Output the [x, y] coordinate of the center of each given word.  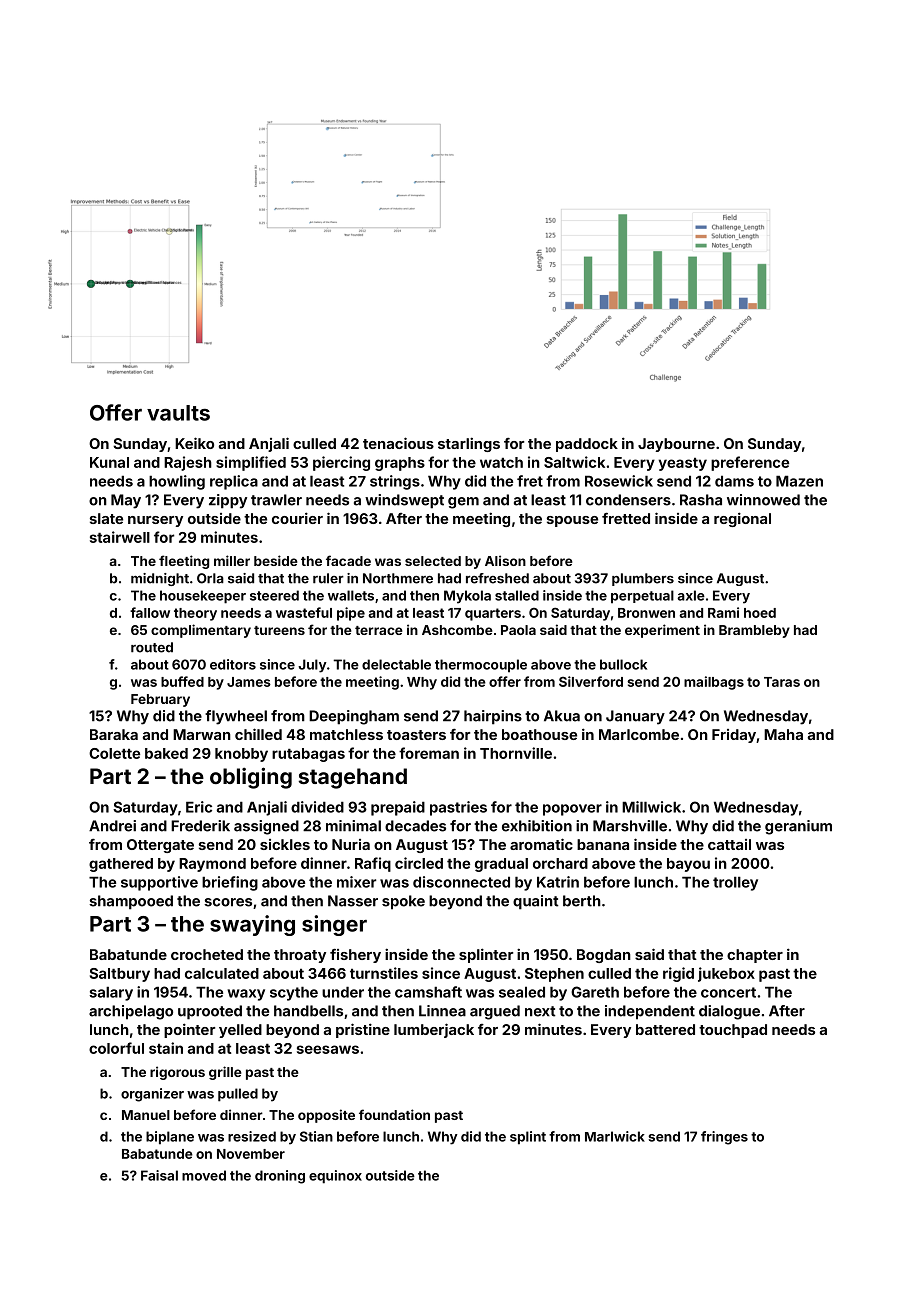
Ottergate [160, 846]
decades [415, 826]
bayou [688, 865]
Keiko [194, 443]
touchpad [733, 1031]
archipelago [131, 1012]
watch [501, 462]
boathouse [539, 734]
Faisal [159, 1175]
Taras [782, 682]
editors [233, 664]
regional [742, 519]
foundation [394, 1114]
